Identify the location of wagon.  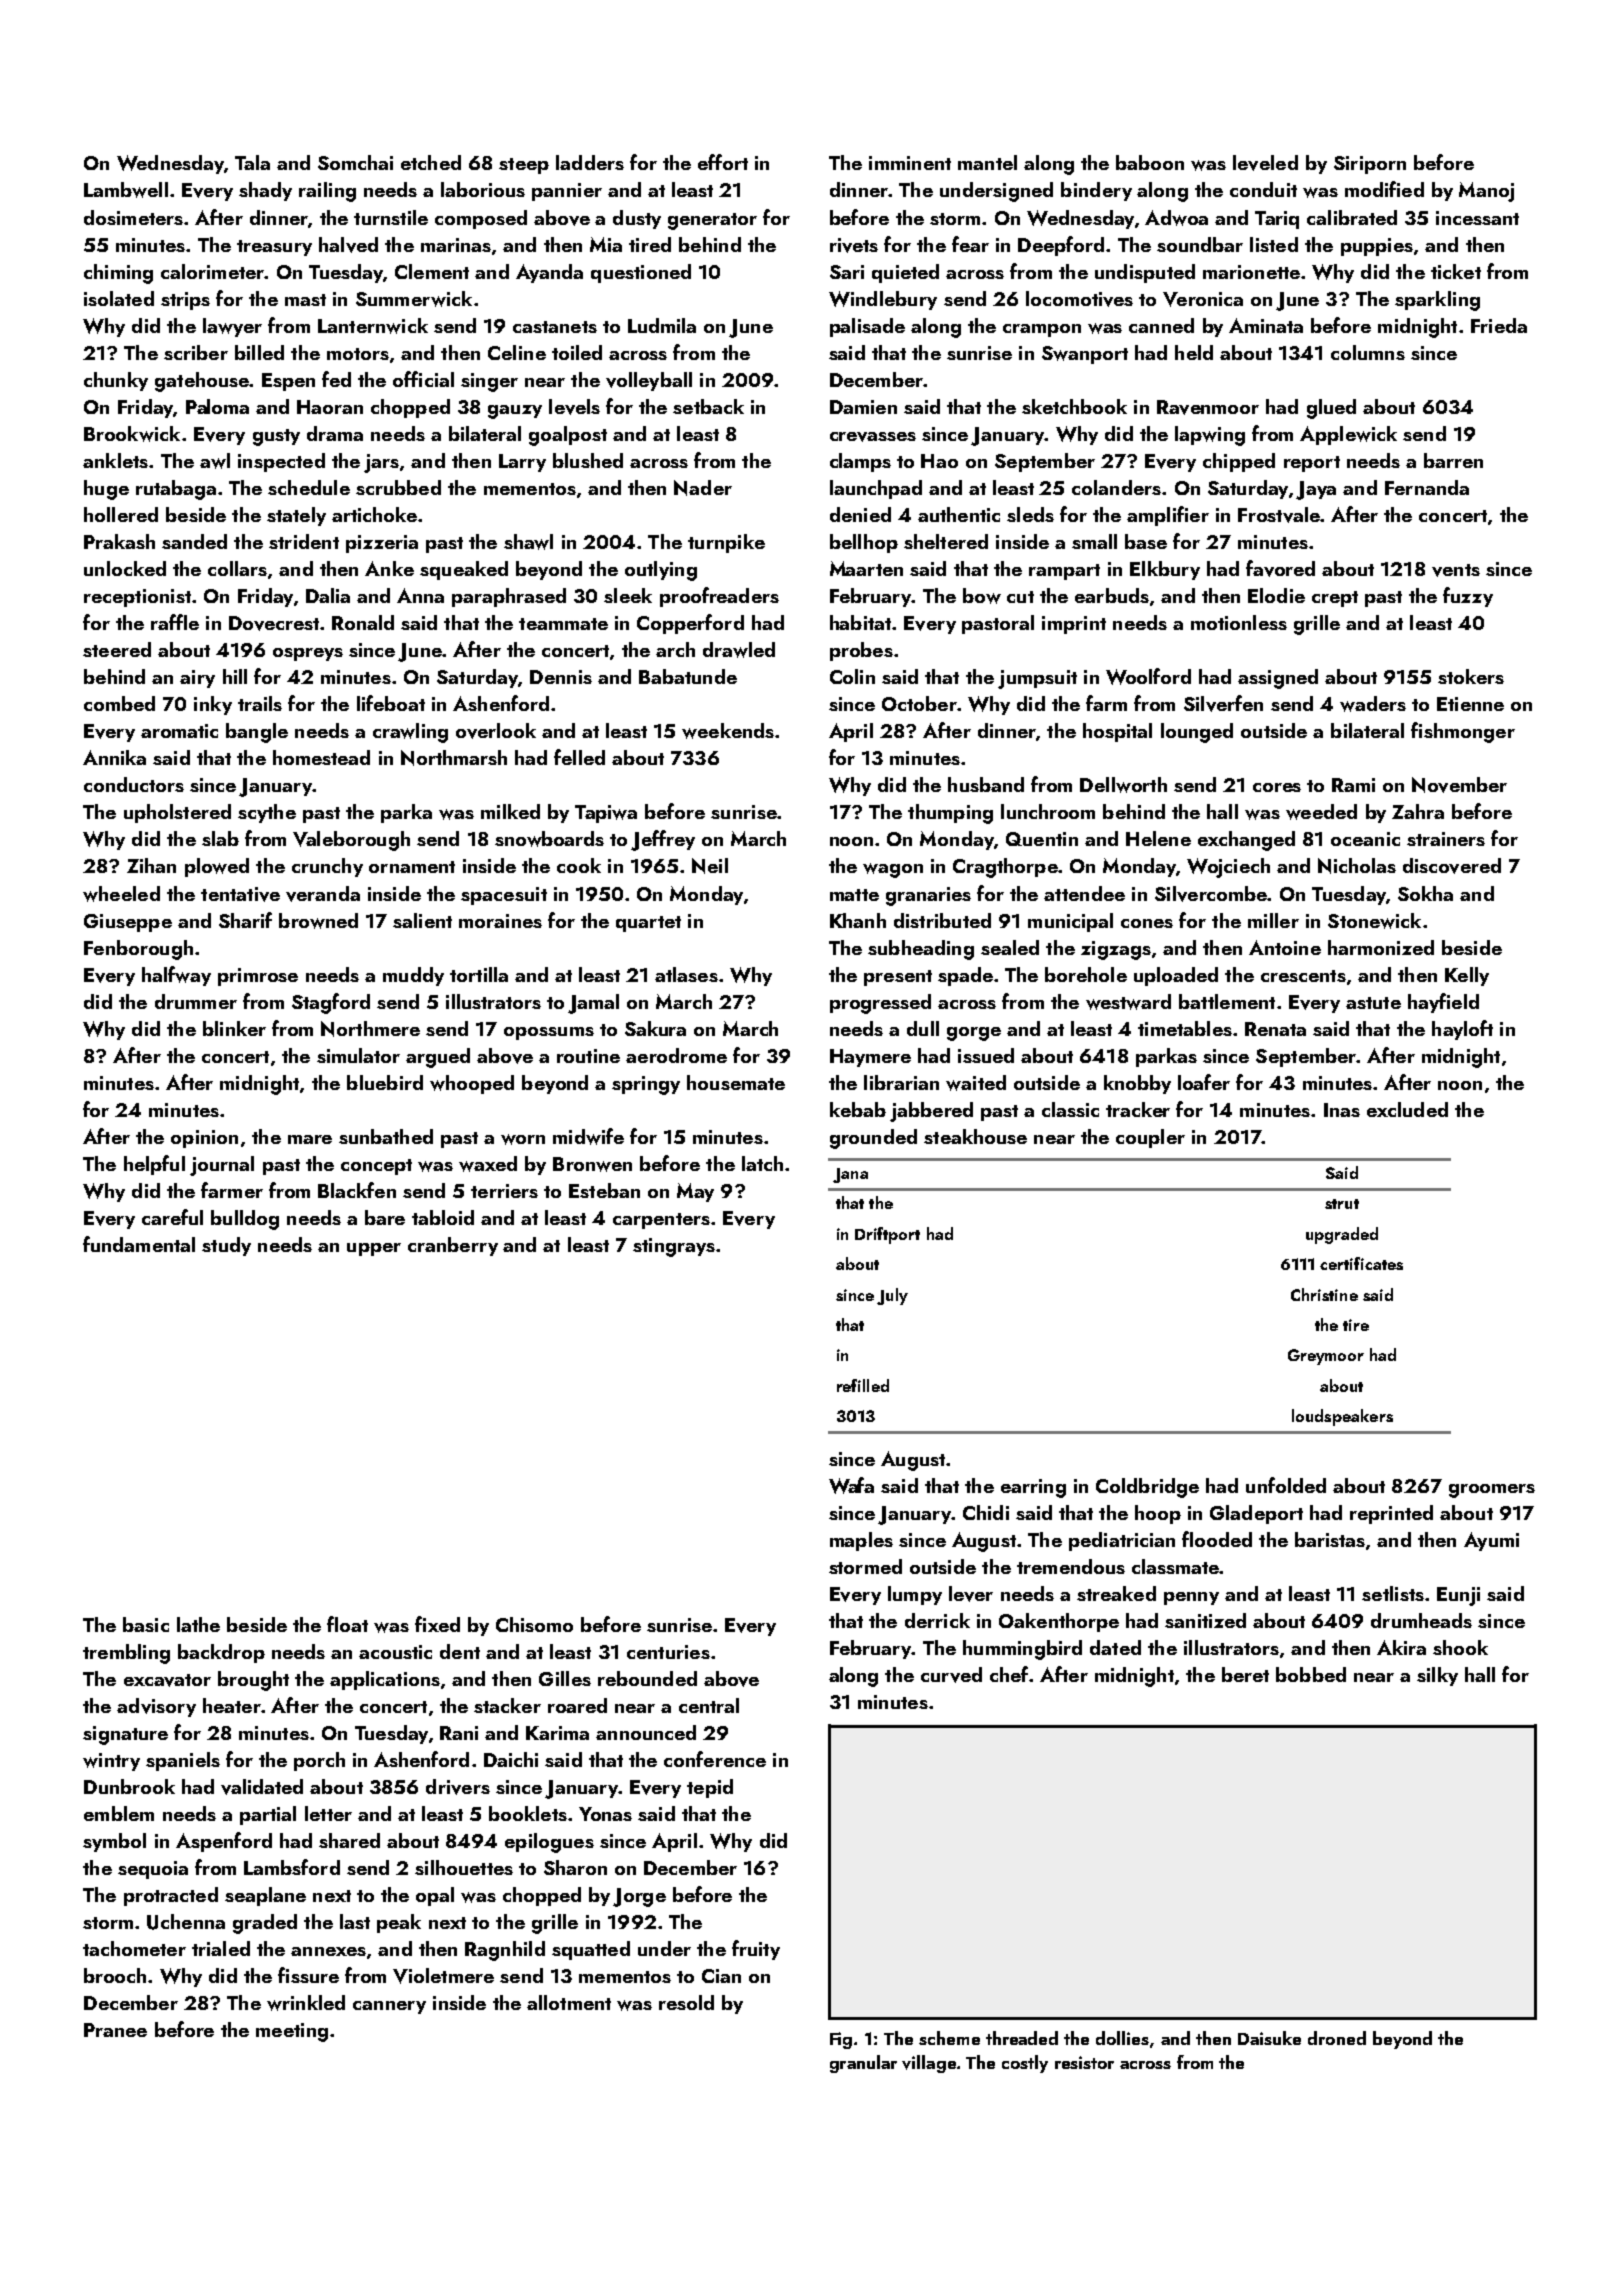
(893, 870).
